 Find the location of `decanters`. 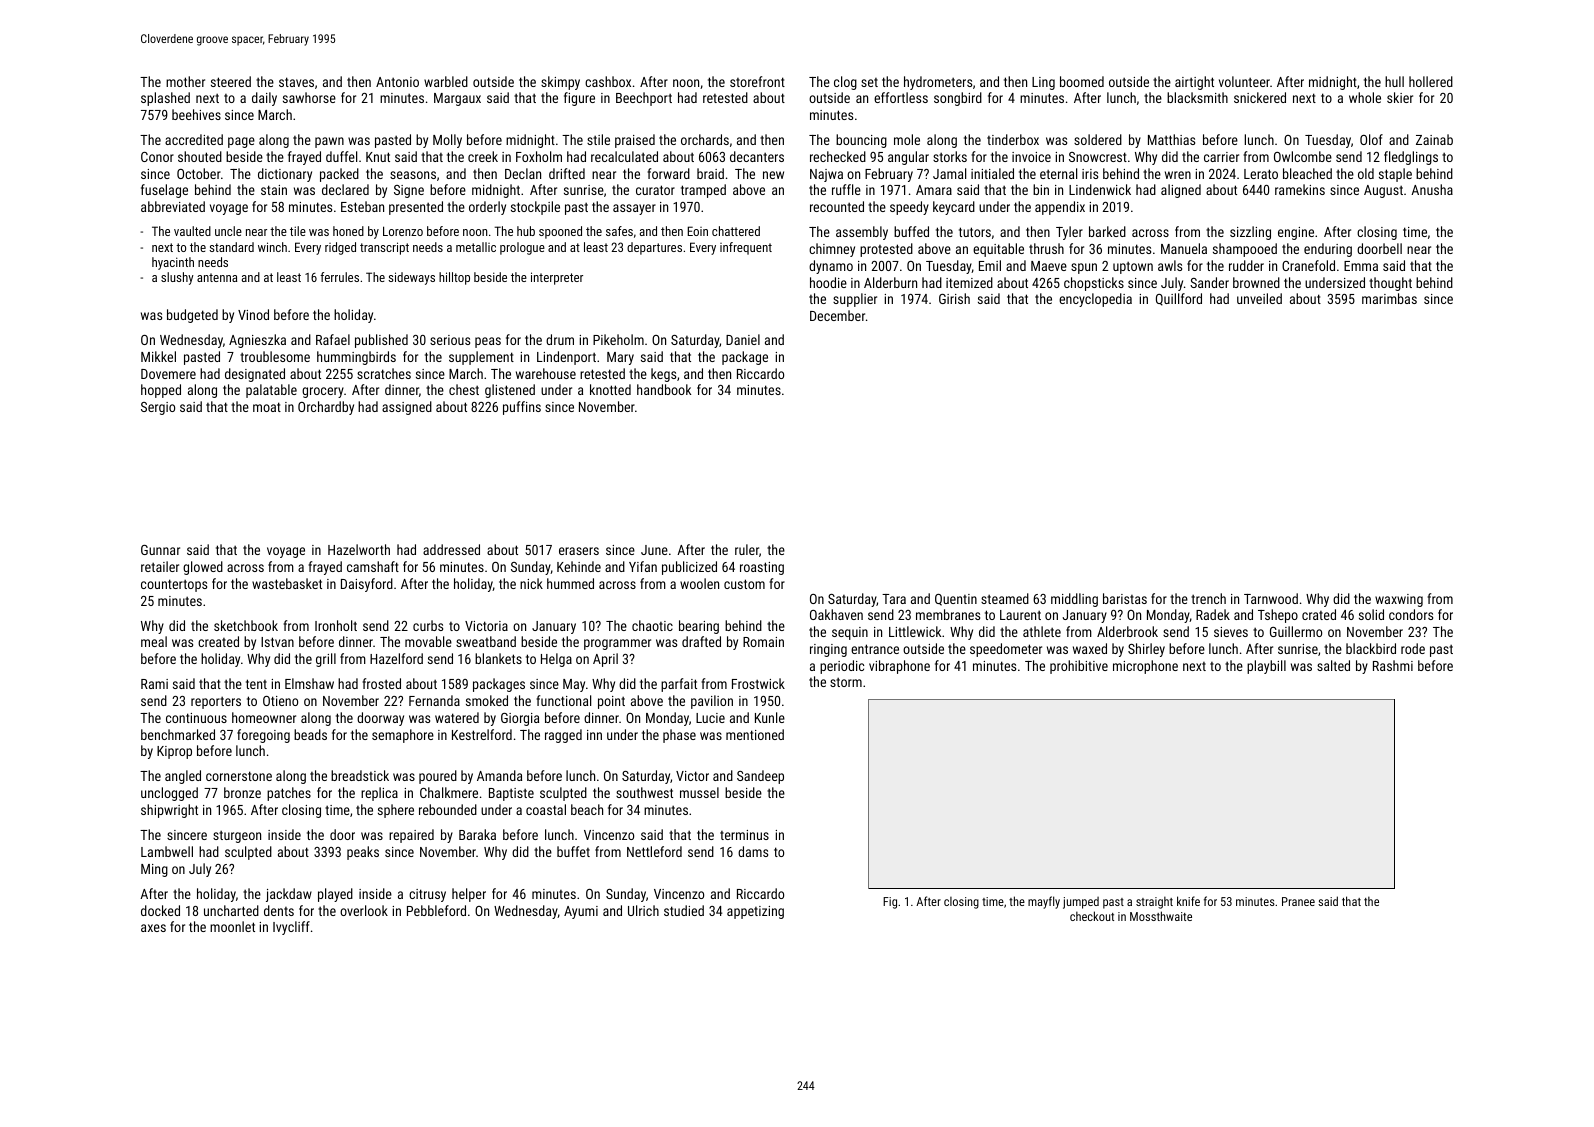

decanters is located at coordinates (757, 156).
